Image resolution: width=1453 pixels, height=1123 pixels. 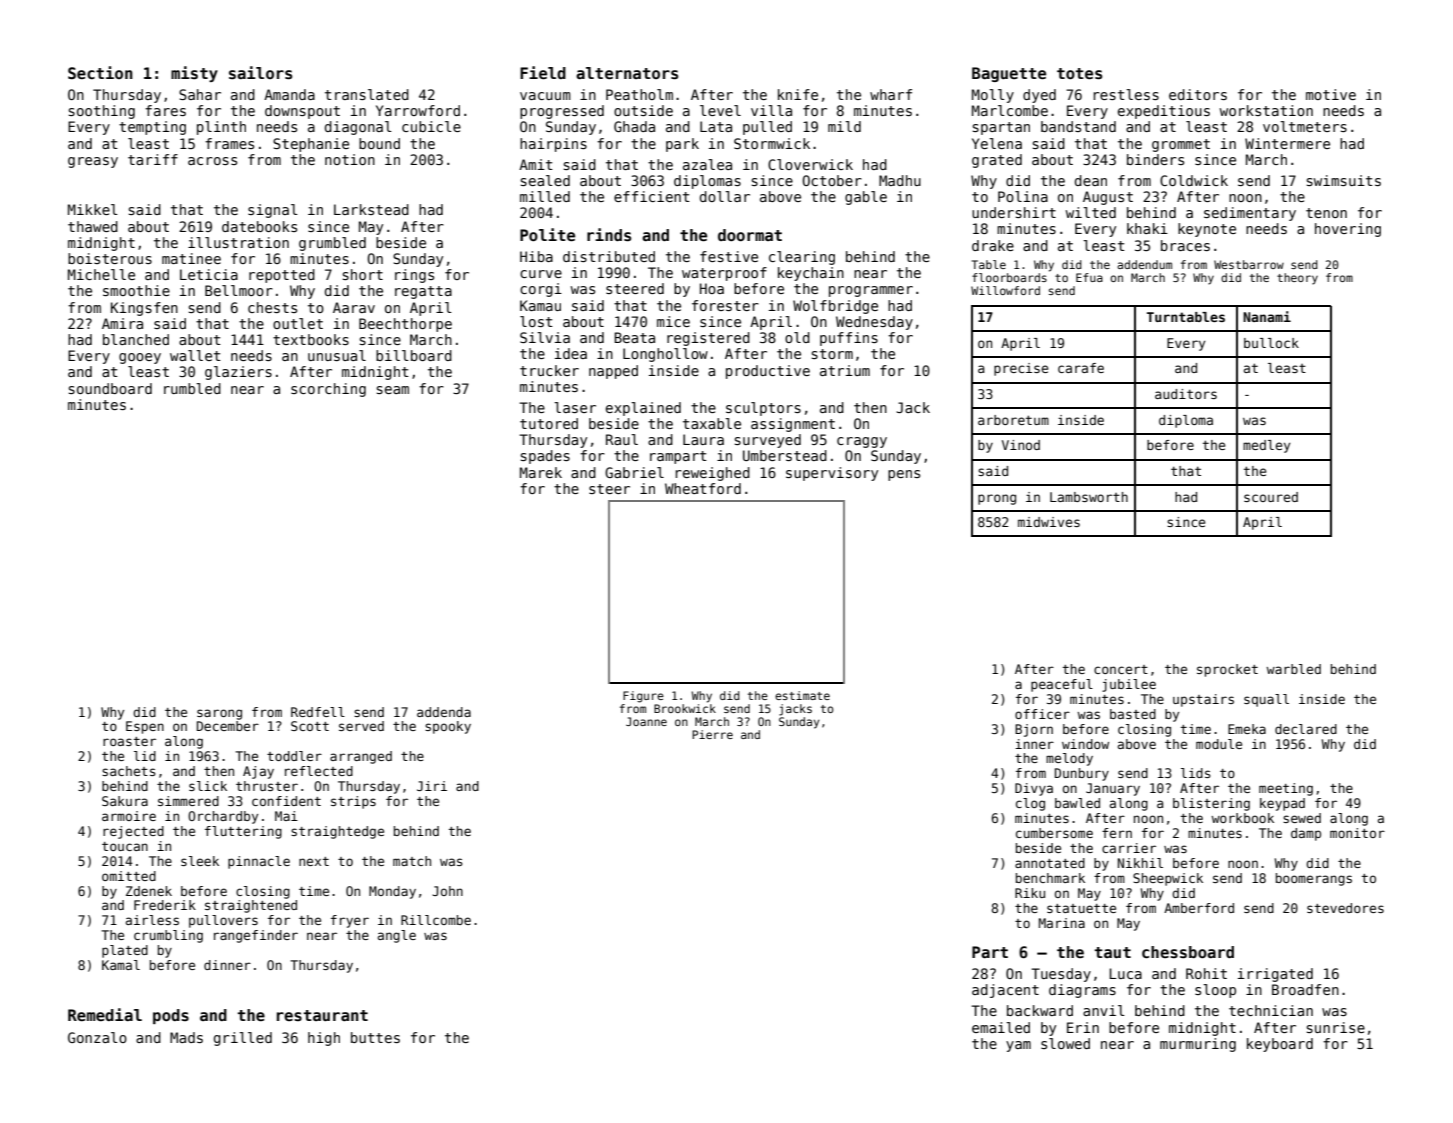 What do you see at coordinates (1306, 729) in the page?
I see `declared` at bounding box center [1306, 729].
